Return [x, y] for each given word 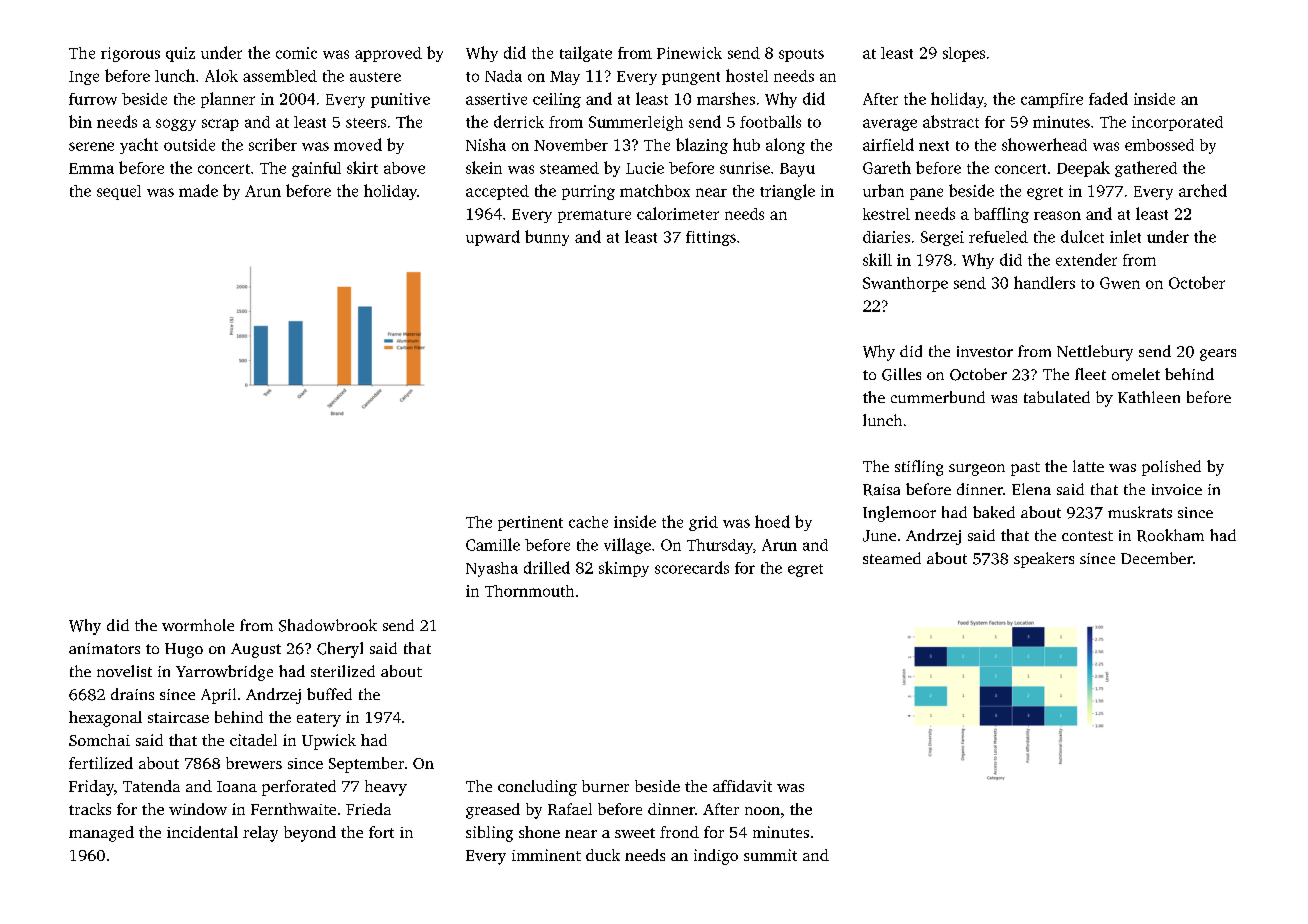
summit [770, 855]
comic [296, 53]
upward [493, 238]
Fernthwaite [293, 809]
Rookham [1170, 535]
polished [1171, 468]
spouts [801, 55]
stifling [919, 468]
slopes [964, 54]
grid [703, 523]
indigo [716, 857]
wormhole [198, 625]
